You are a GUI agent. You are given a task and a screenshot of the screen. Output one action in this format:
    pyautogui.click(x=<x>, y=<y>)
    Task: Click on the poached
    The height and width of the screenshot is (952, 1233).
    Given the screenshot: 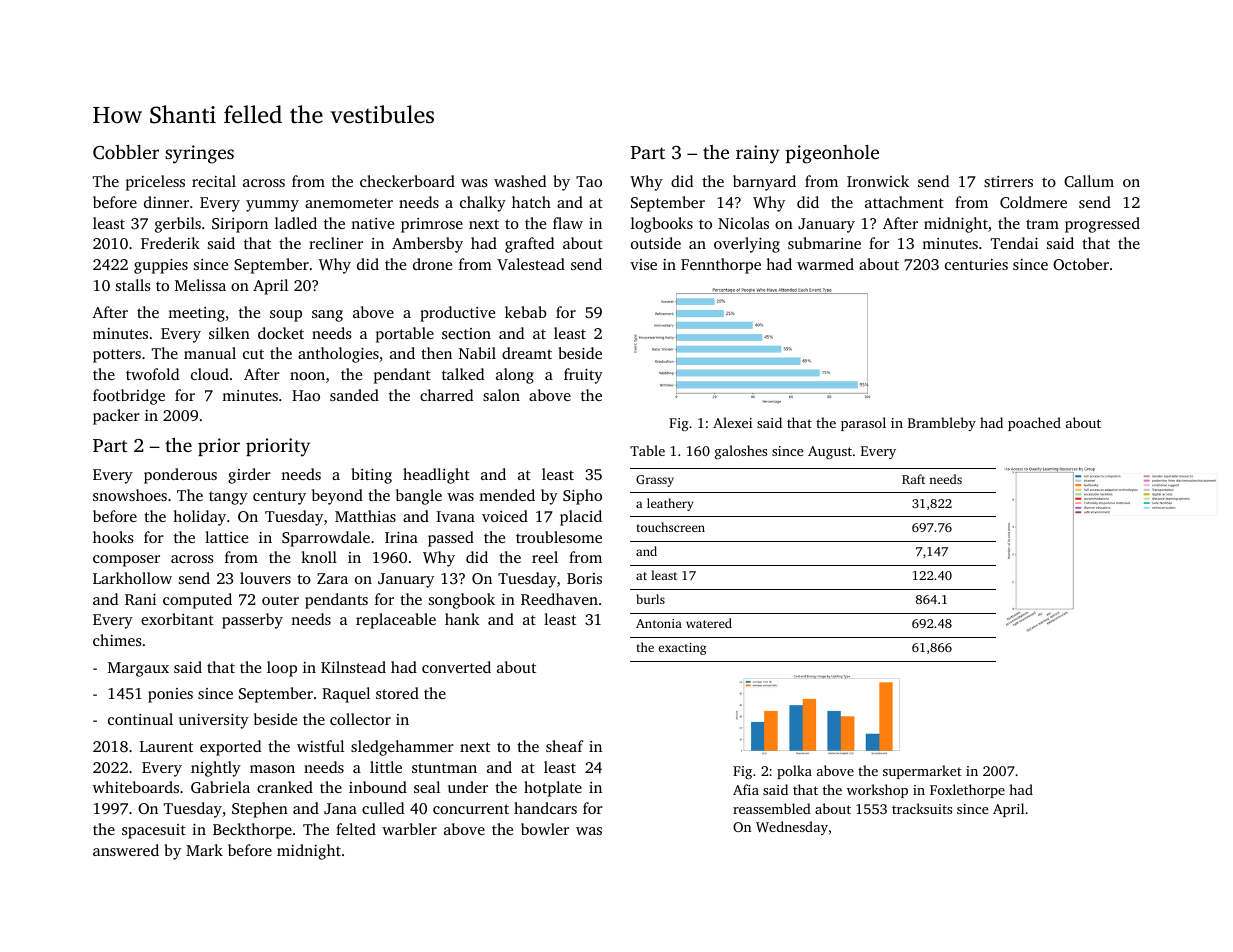 What is the action you would take?
    pyautogui.click(x=1034, y=424)
